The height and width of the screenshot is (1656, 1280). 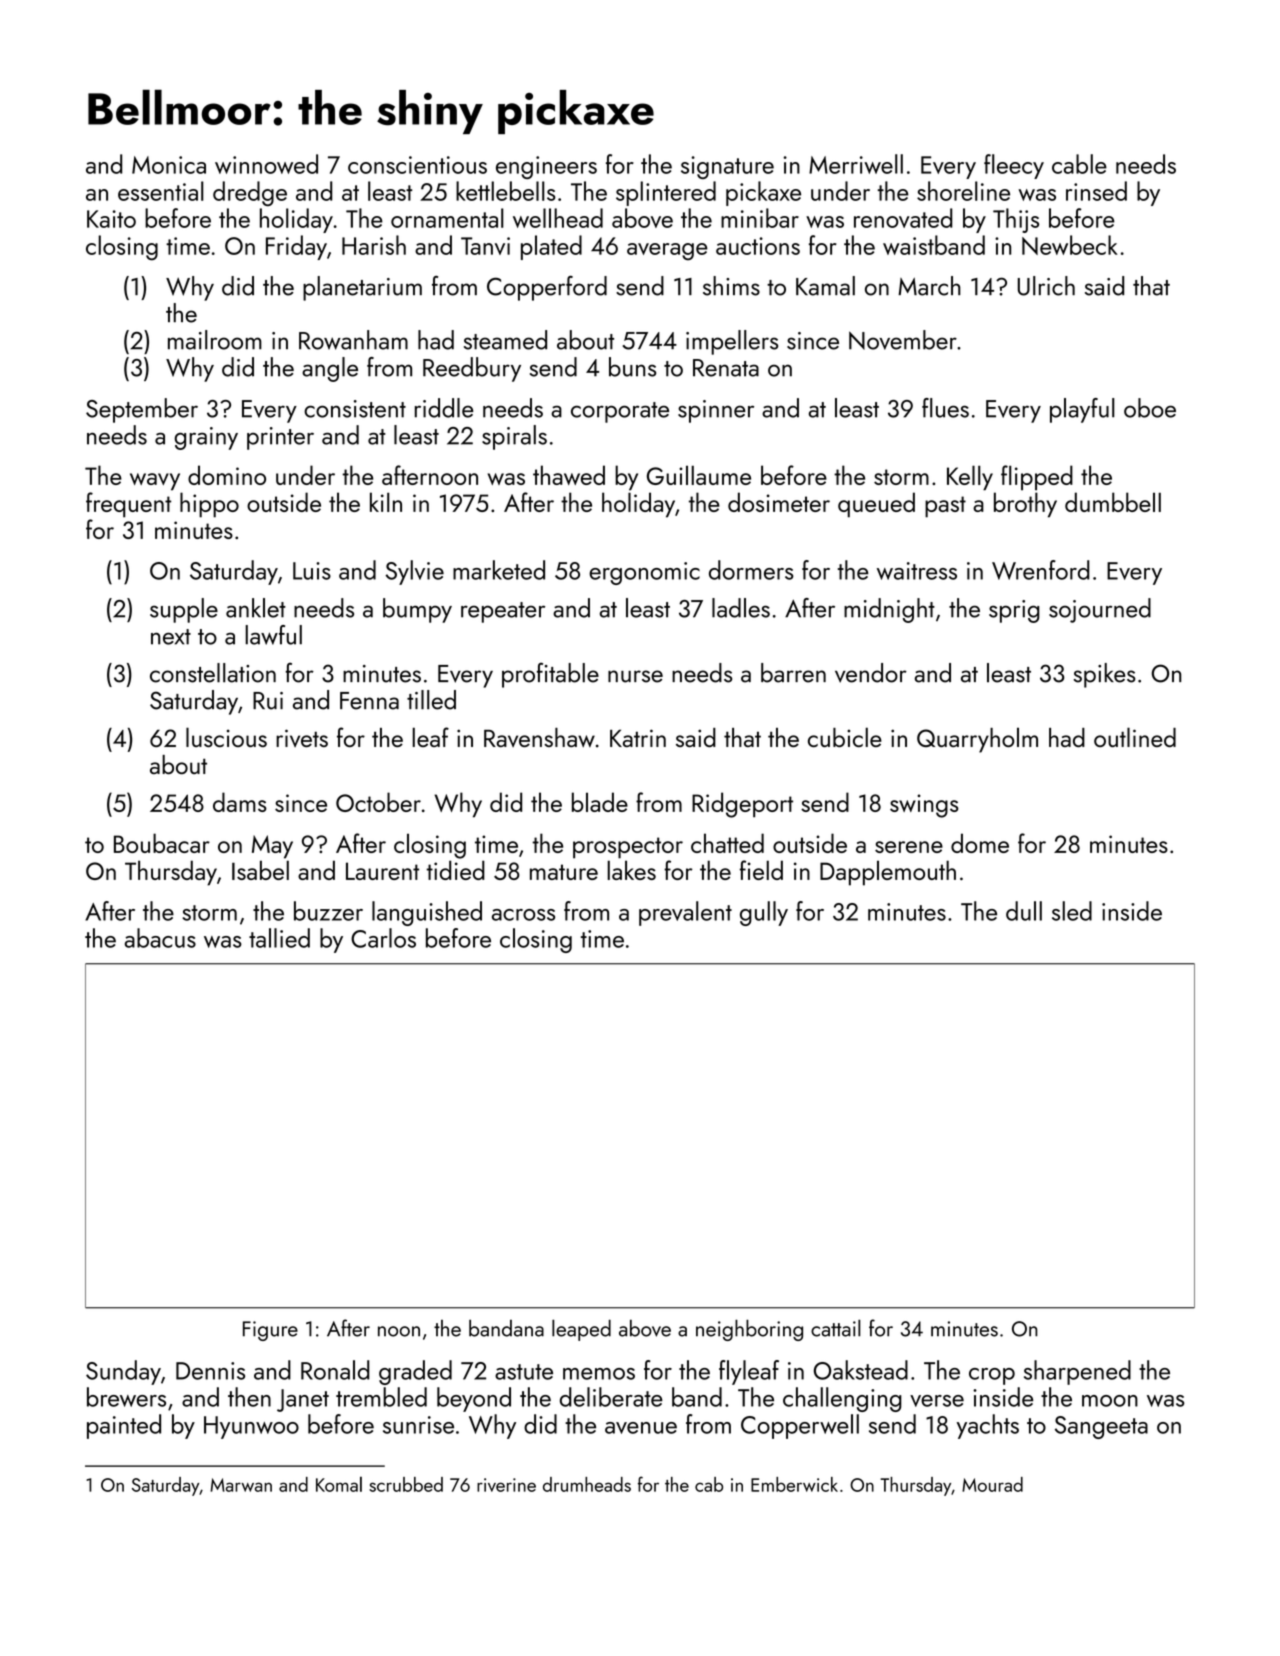 What do you see at coordinates (226, 737) in the screenshot?
I see `luscious` at bounding box center [226, 737].
